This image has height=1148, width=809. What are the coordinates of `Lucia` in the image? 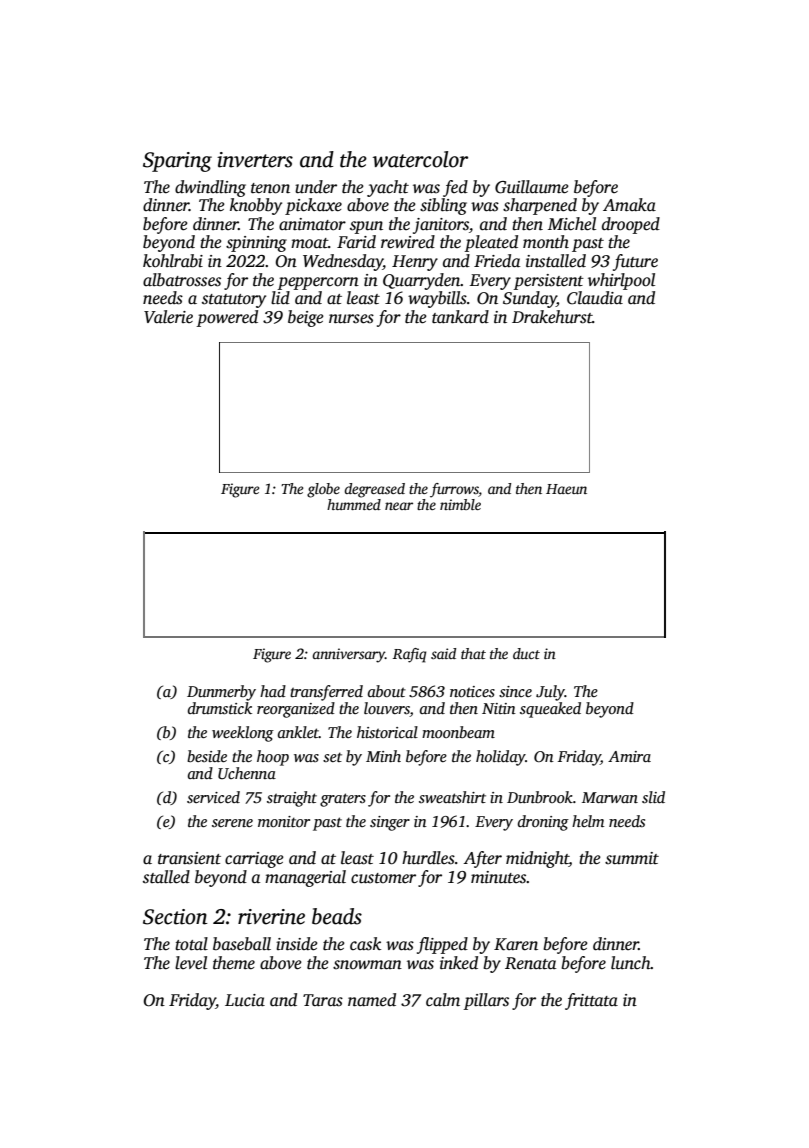 It's located at (245, 1000).
